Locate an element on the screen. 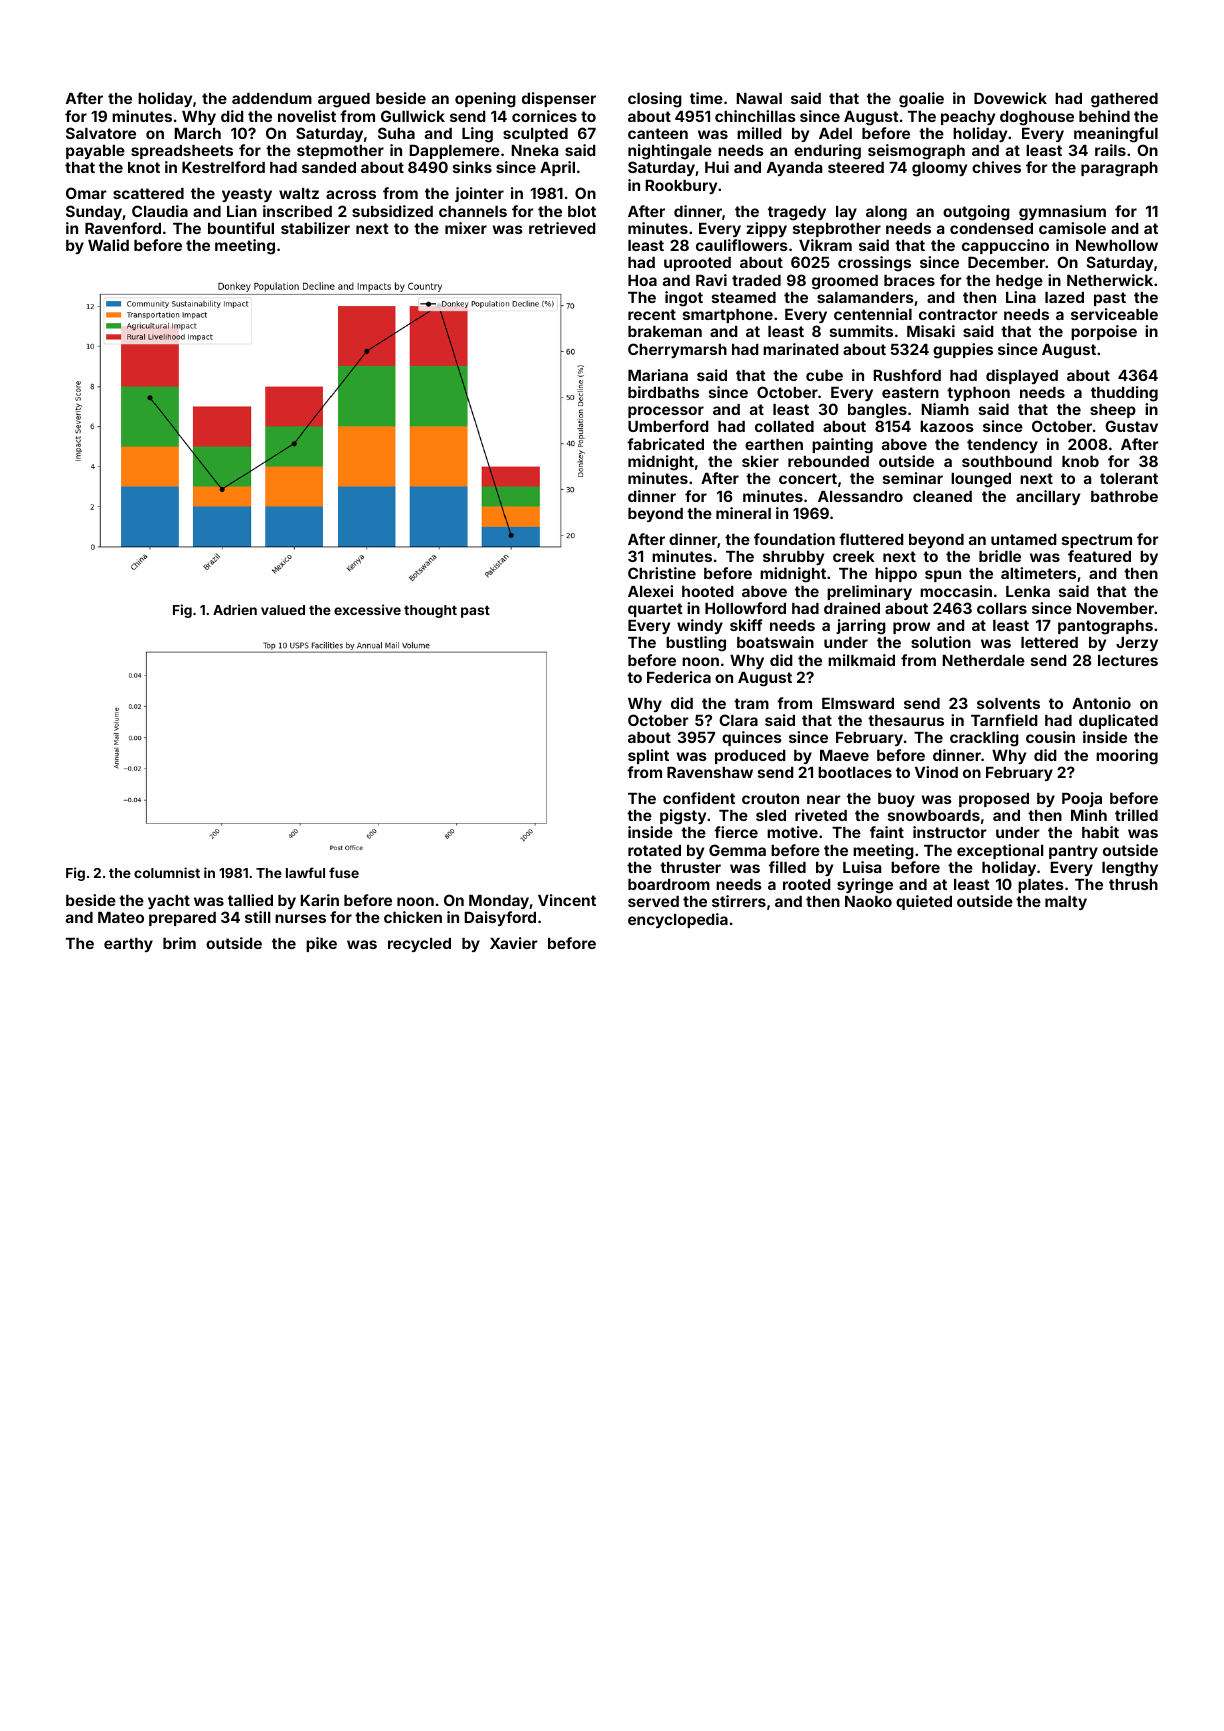 This screenshot has height=1731, width=1224. Hoa is located at coordinates (642, 280).
